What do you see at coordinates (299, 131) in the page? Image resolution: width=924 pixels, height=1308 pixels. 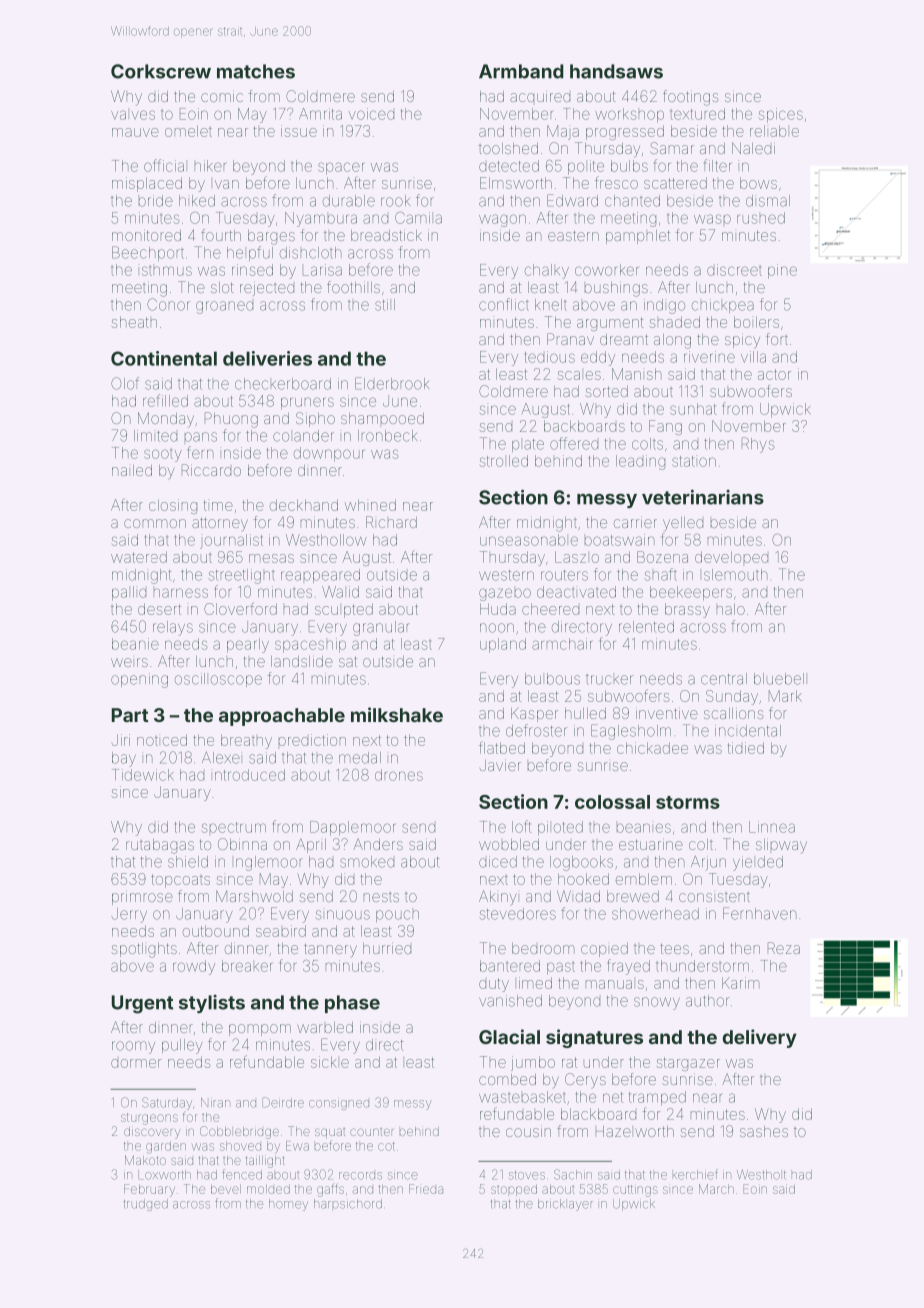 I see `issue` at bounding box center [299, 131].
